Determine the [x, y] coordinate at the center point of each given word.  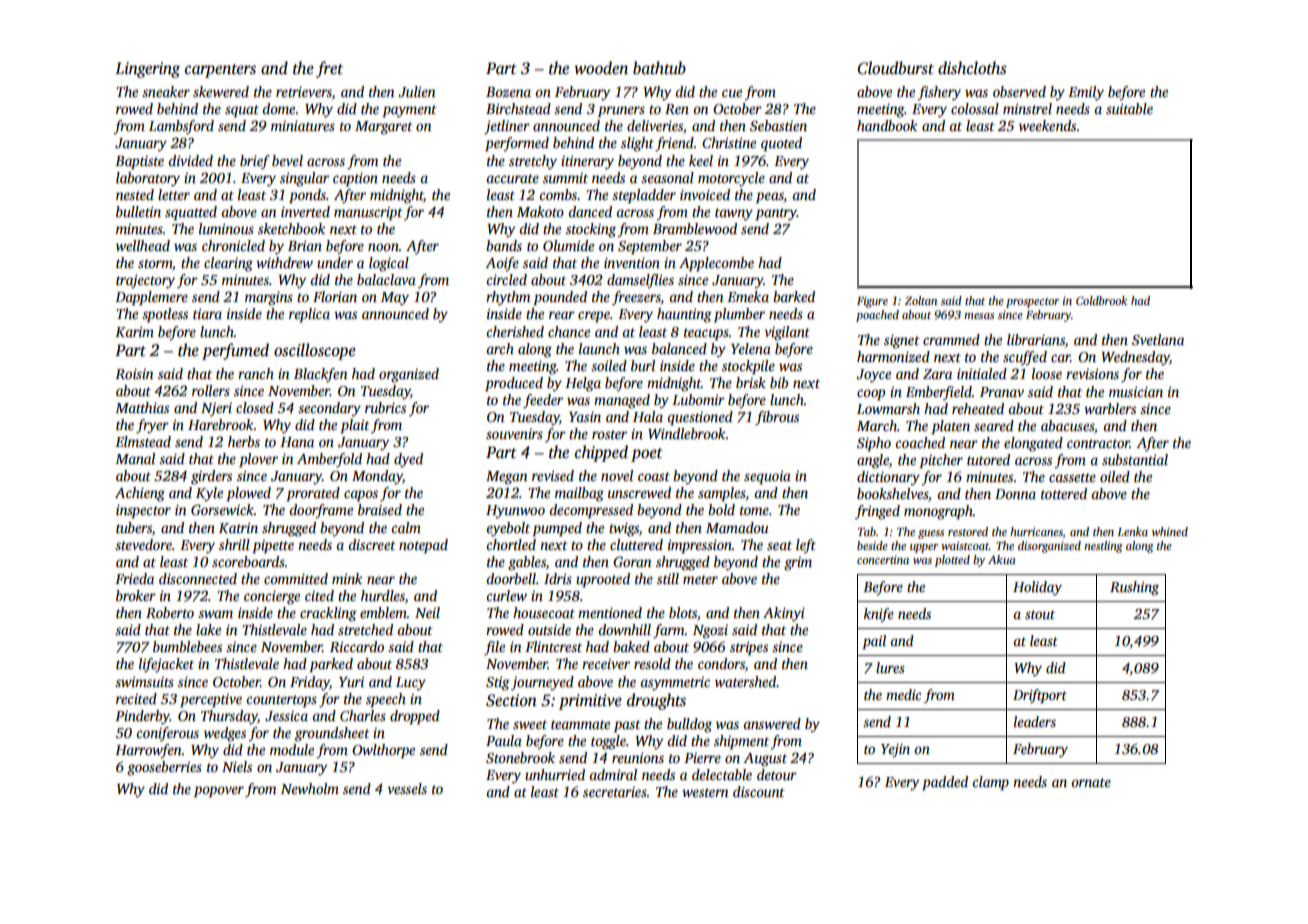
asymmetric [675, 684]
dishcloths [972, 68]
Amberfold [329, 460]
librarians [1036, 341]
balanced [679, 348]
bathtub [659, 68]
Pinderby [142, 717]
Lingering [147, 70]
